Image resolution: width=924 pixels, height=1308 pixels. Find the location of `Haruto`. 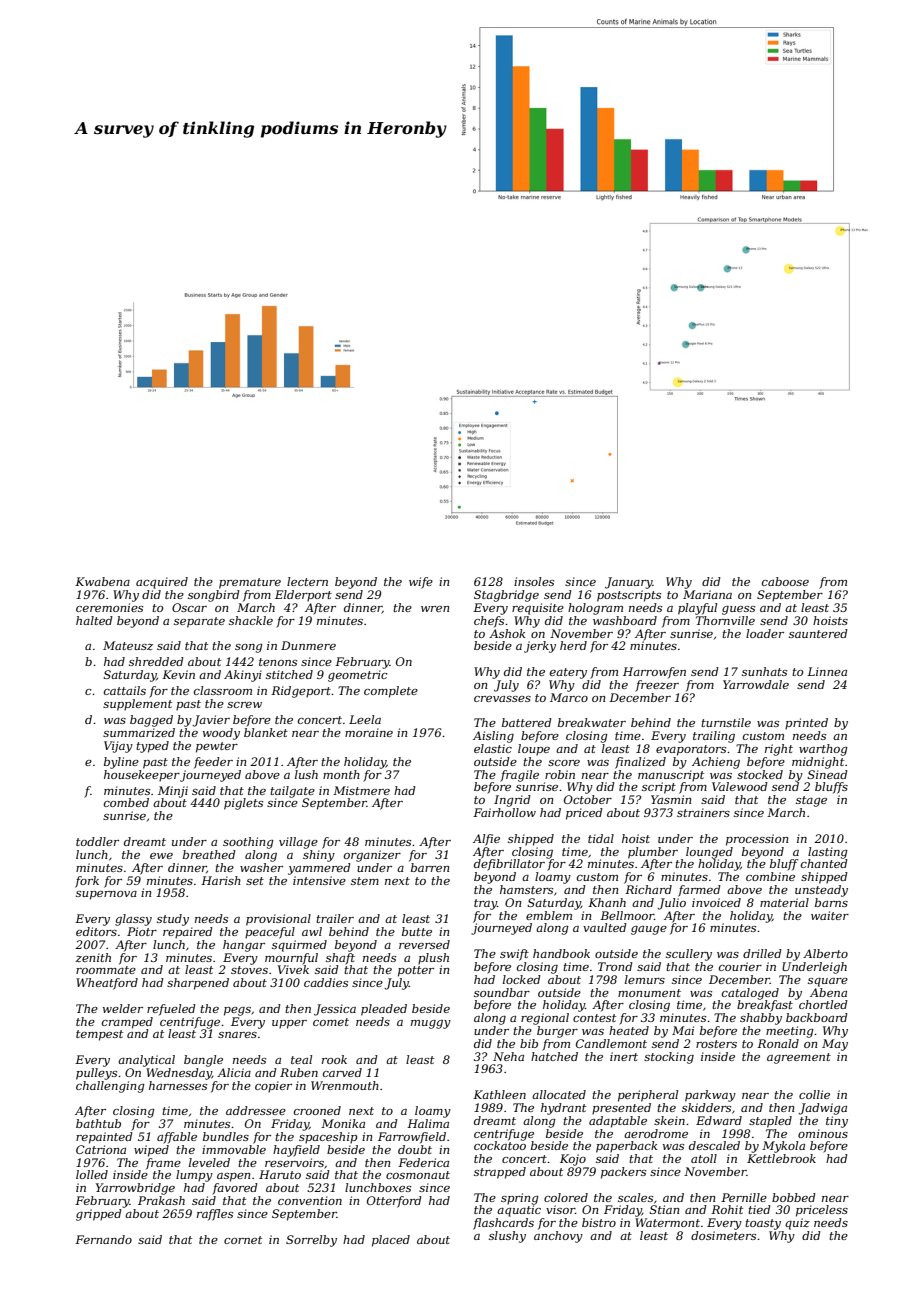

Haruto is located at coordinates (280, 1174).
